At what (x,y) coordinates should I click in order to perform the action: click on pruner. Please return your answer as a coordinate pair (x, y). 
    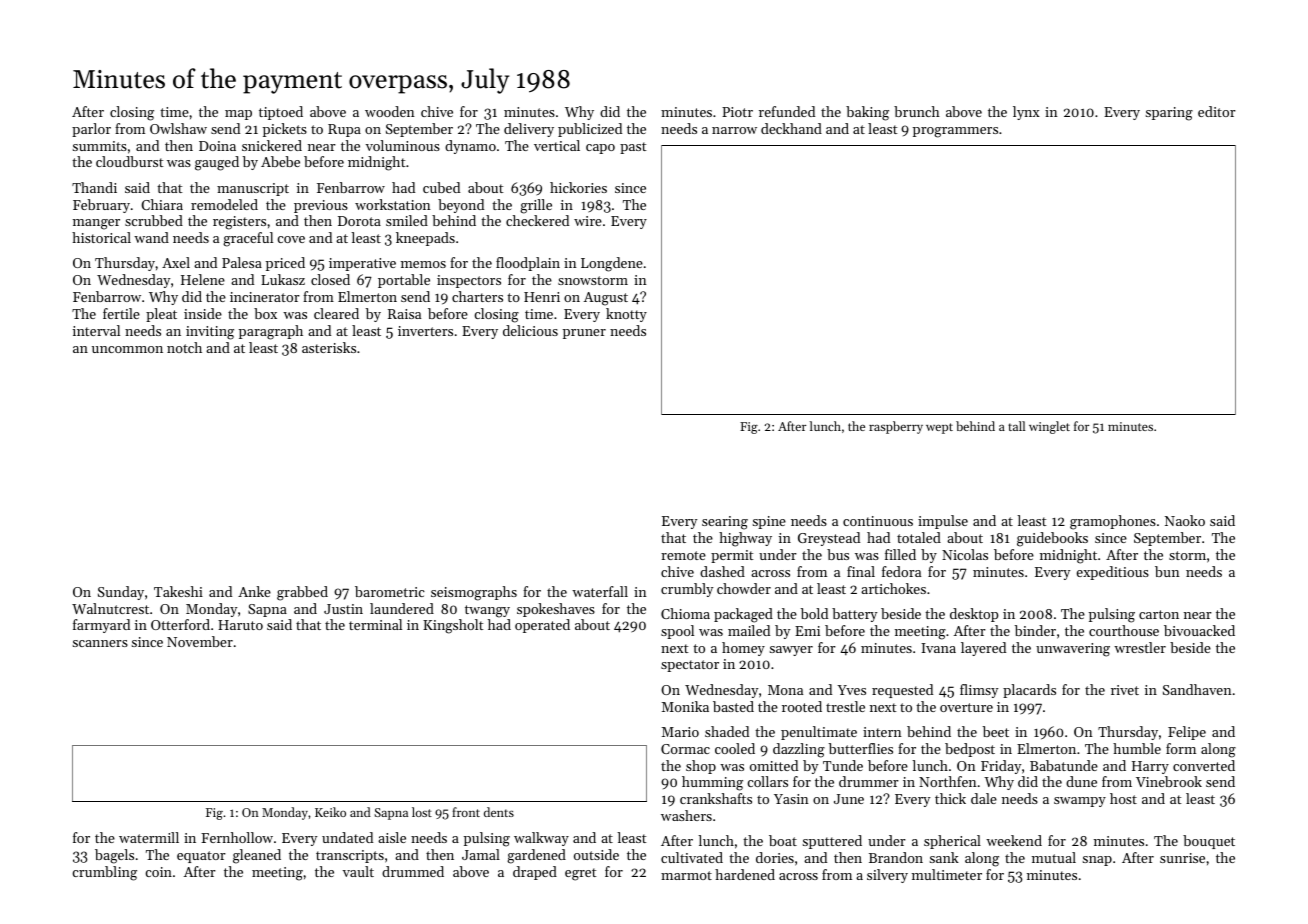
    Looking at the image, I should click on (584, 334).
